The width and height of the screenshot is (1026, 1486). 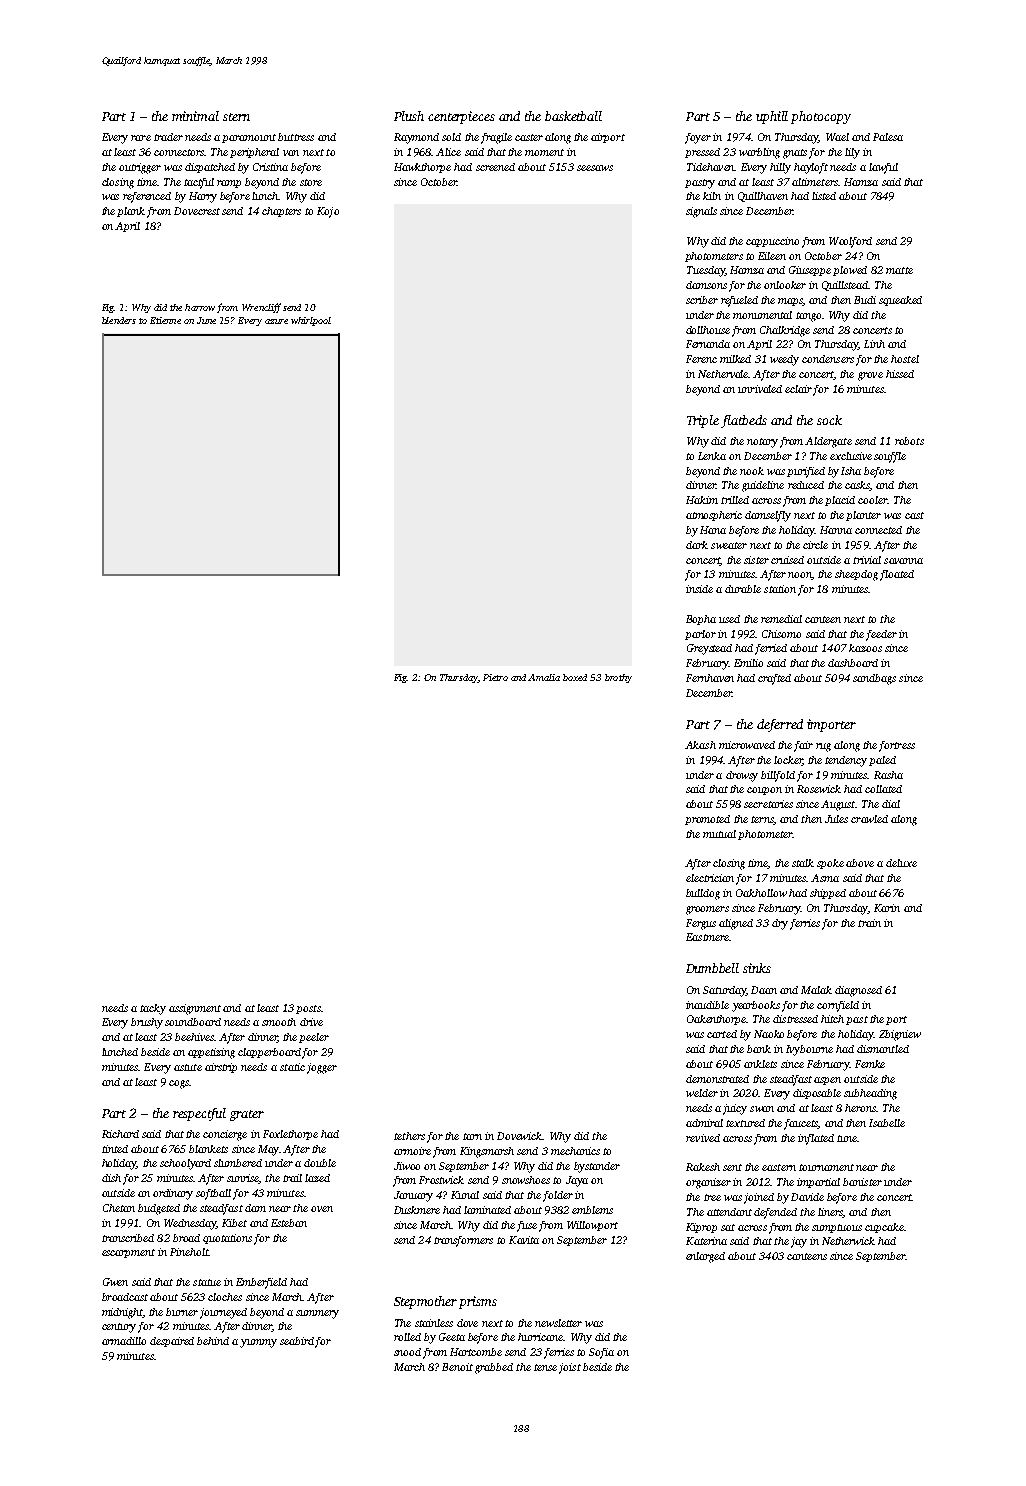 What do you see at coordinates (495, 167) in the screenshot?
I see `screened` at bounding box center [495, 167].
